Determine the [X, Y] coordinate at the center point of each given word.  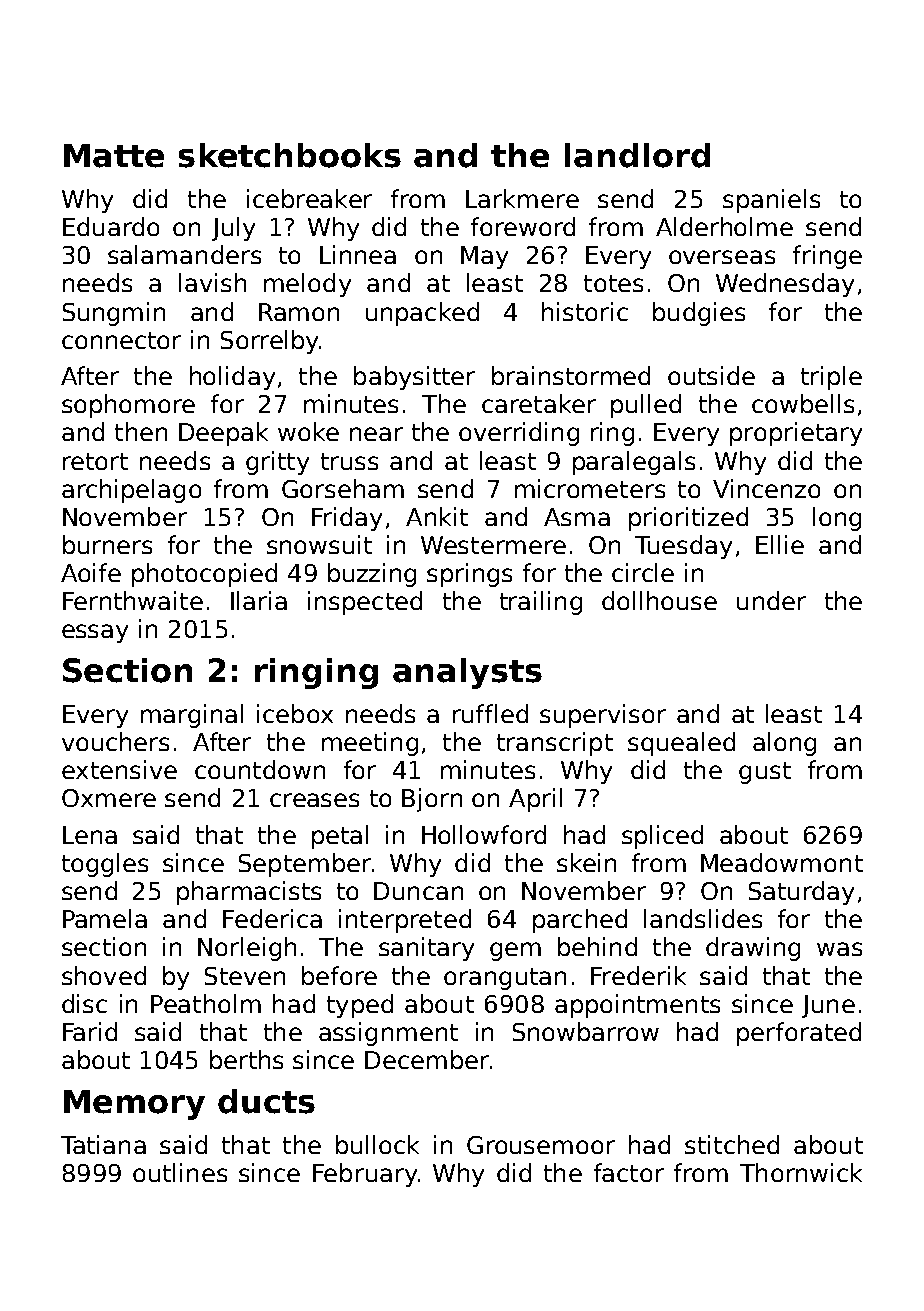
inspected [365, 603]
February [365, 1175]
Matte [114, 156]
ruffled [490, 713]
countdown [260, 769]
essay [95, 633]
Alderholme [724, 226]
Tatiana [103, 1144]
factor [629, 1172]
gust [765, 773]
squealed [681, 744]
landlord [637, 155]
